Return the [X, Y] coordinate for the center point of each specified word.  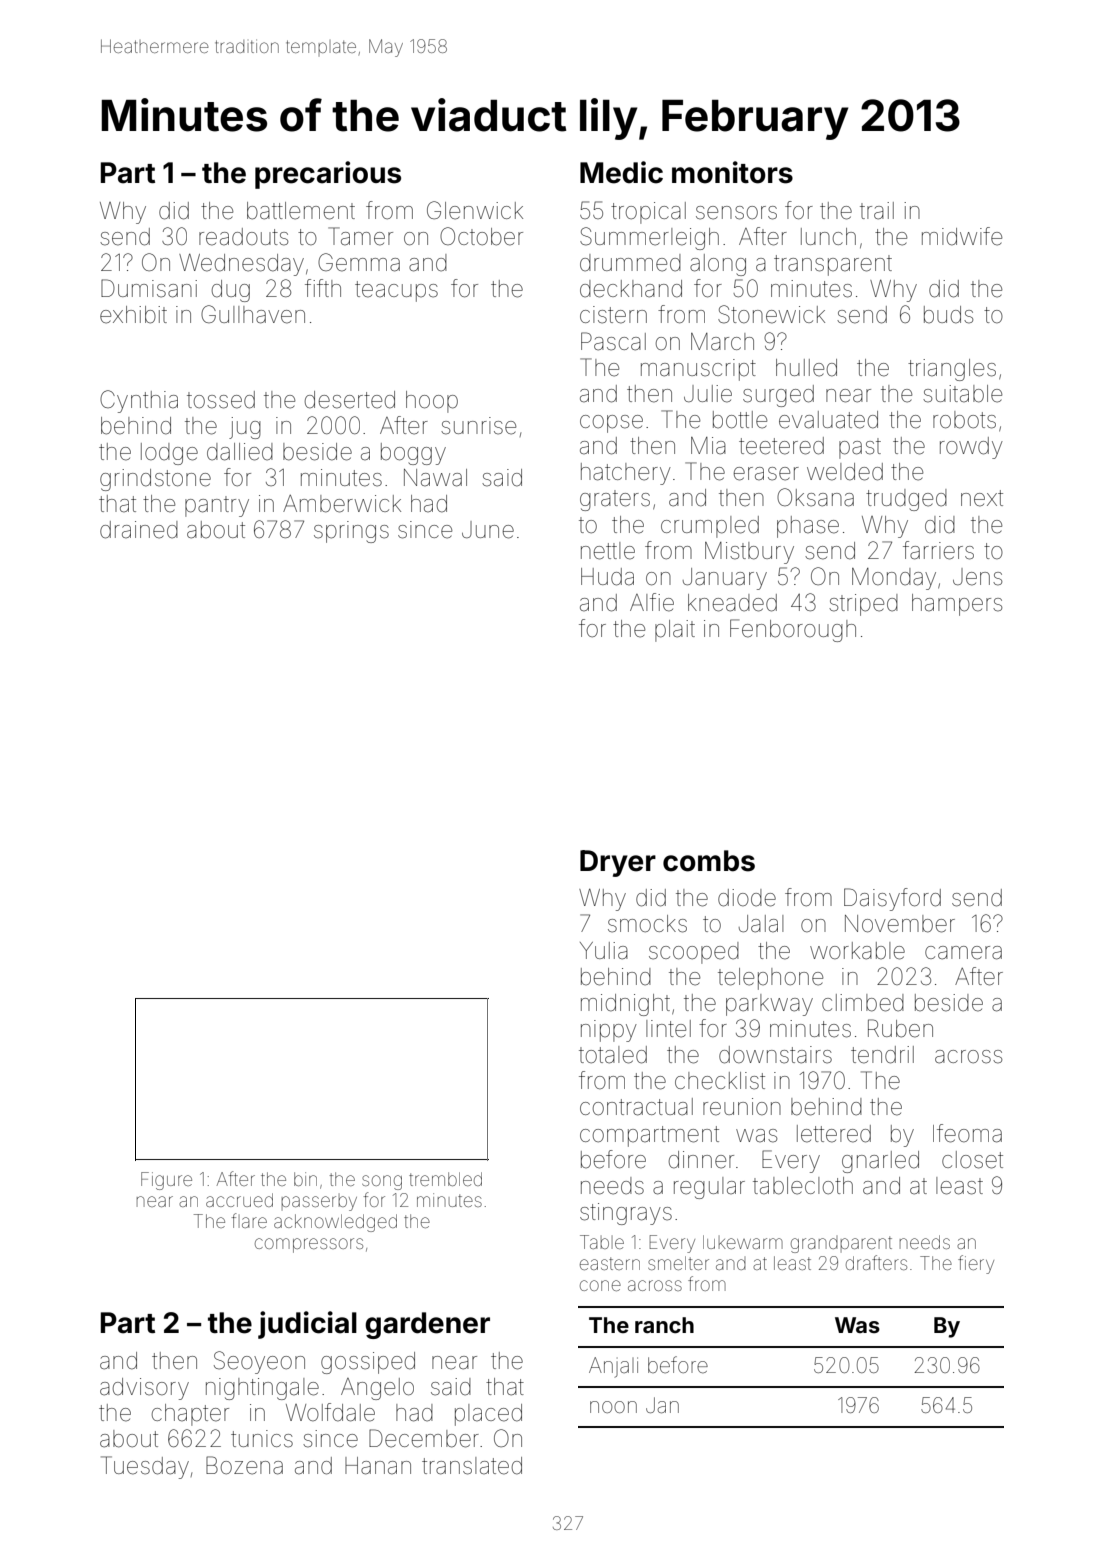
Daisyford [892, 899]
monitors [732, 172]
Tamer [360, 236]
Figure [166, 1181]
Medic [621, 172]
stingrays [626, 1214]
